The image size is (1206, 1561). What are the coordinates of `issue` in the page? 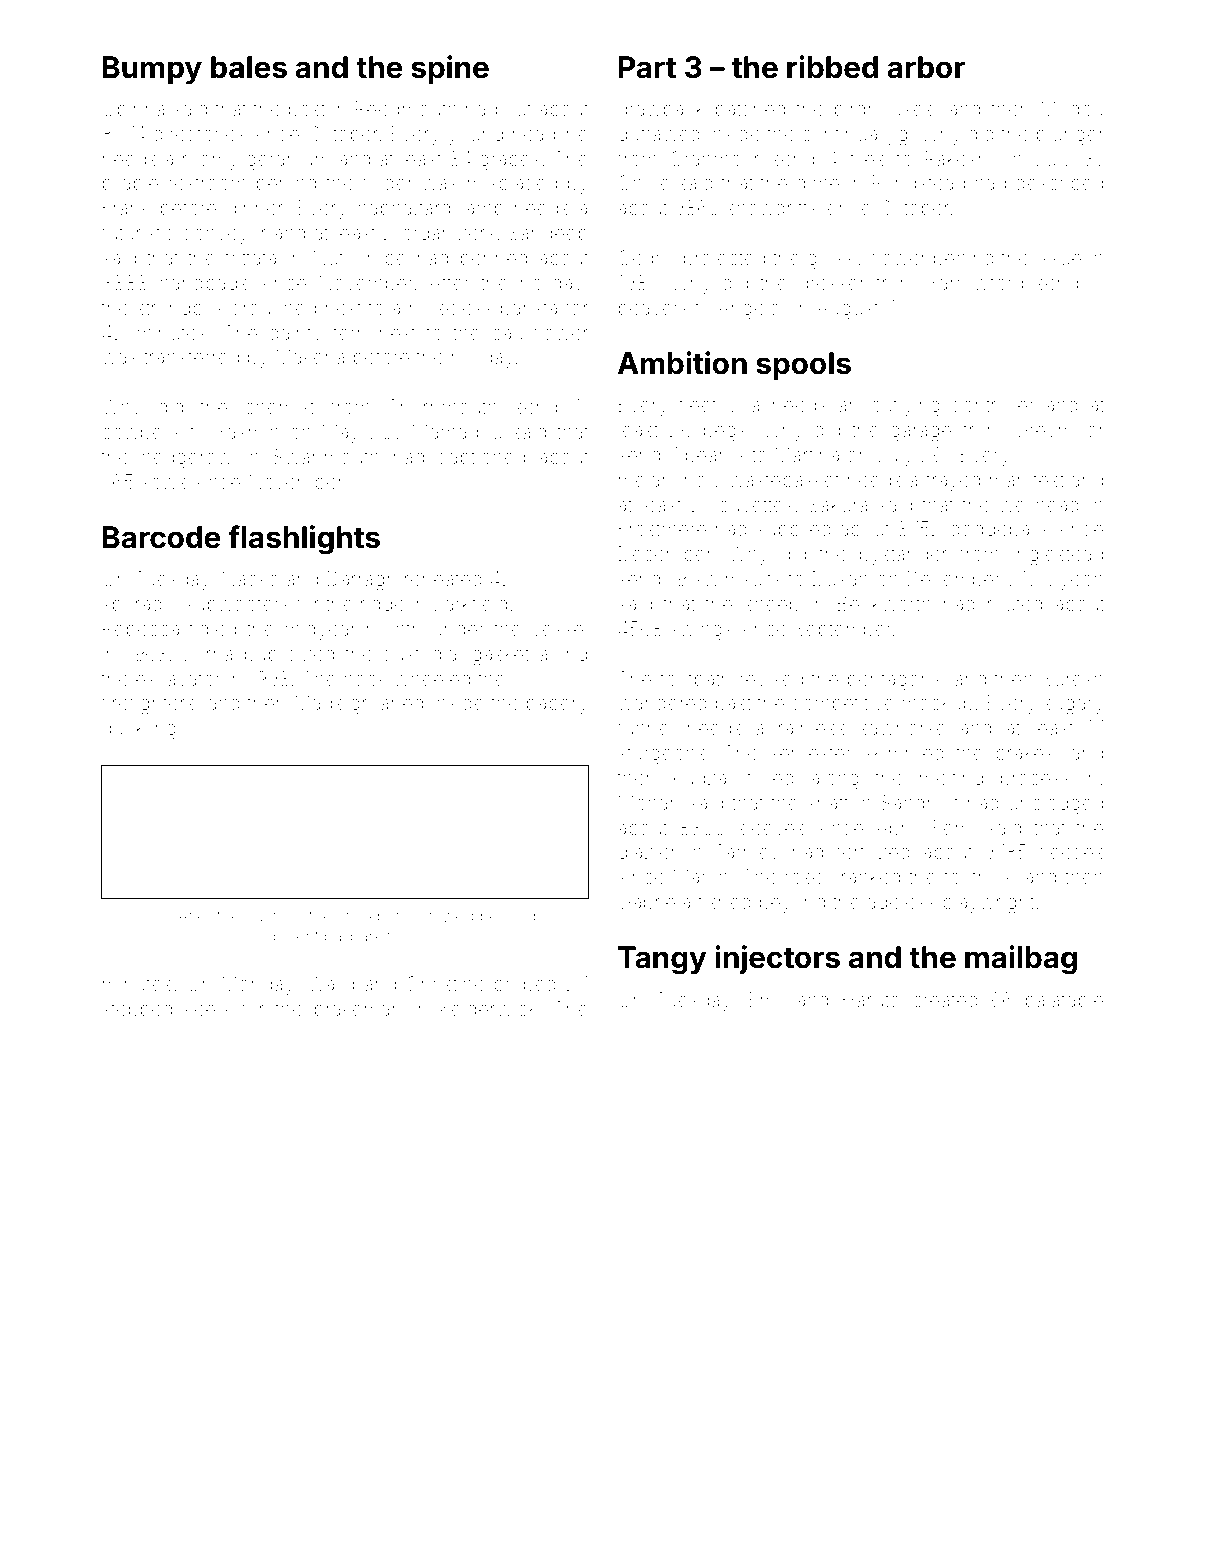 It's located at (1059, 259).
